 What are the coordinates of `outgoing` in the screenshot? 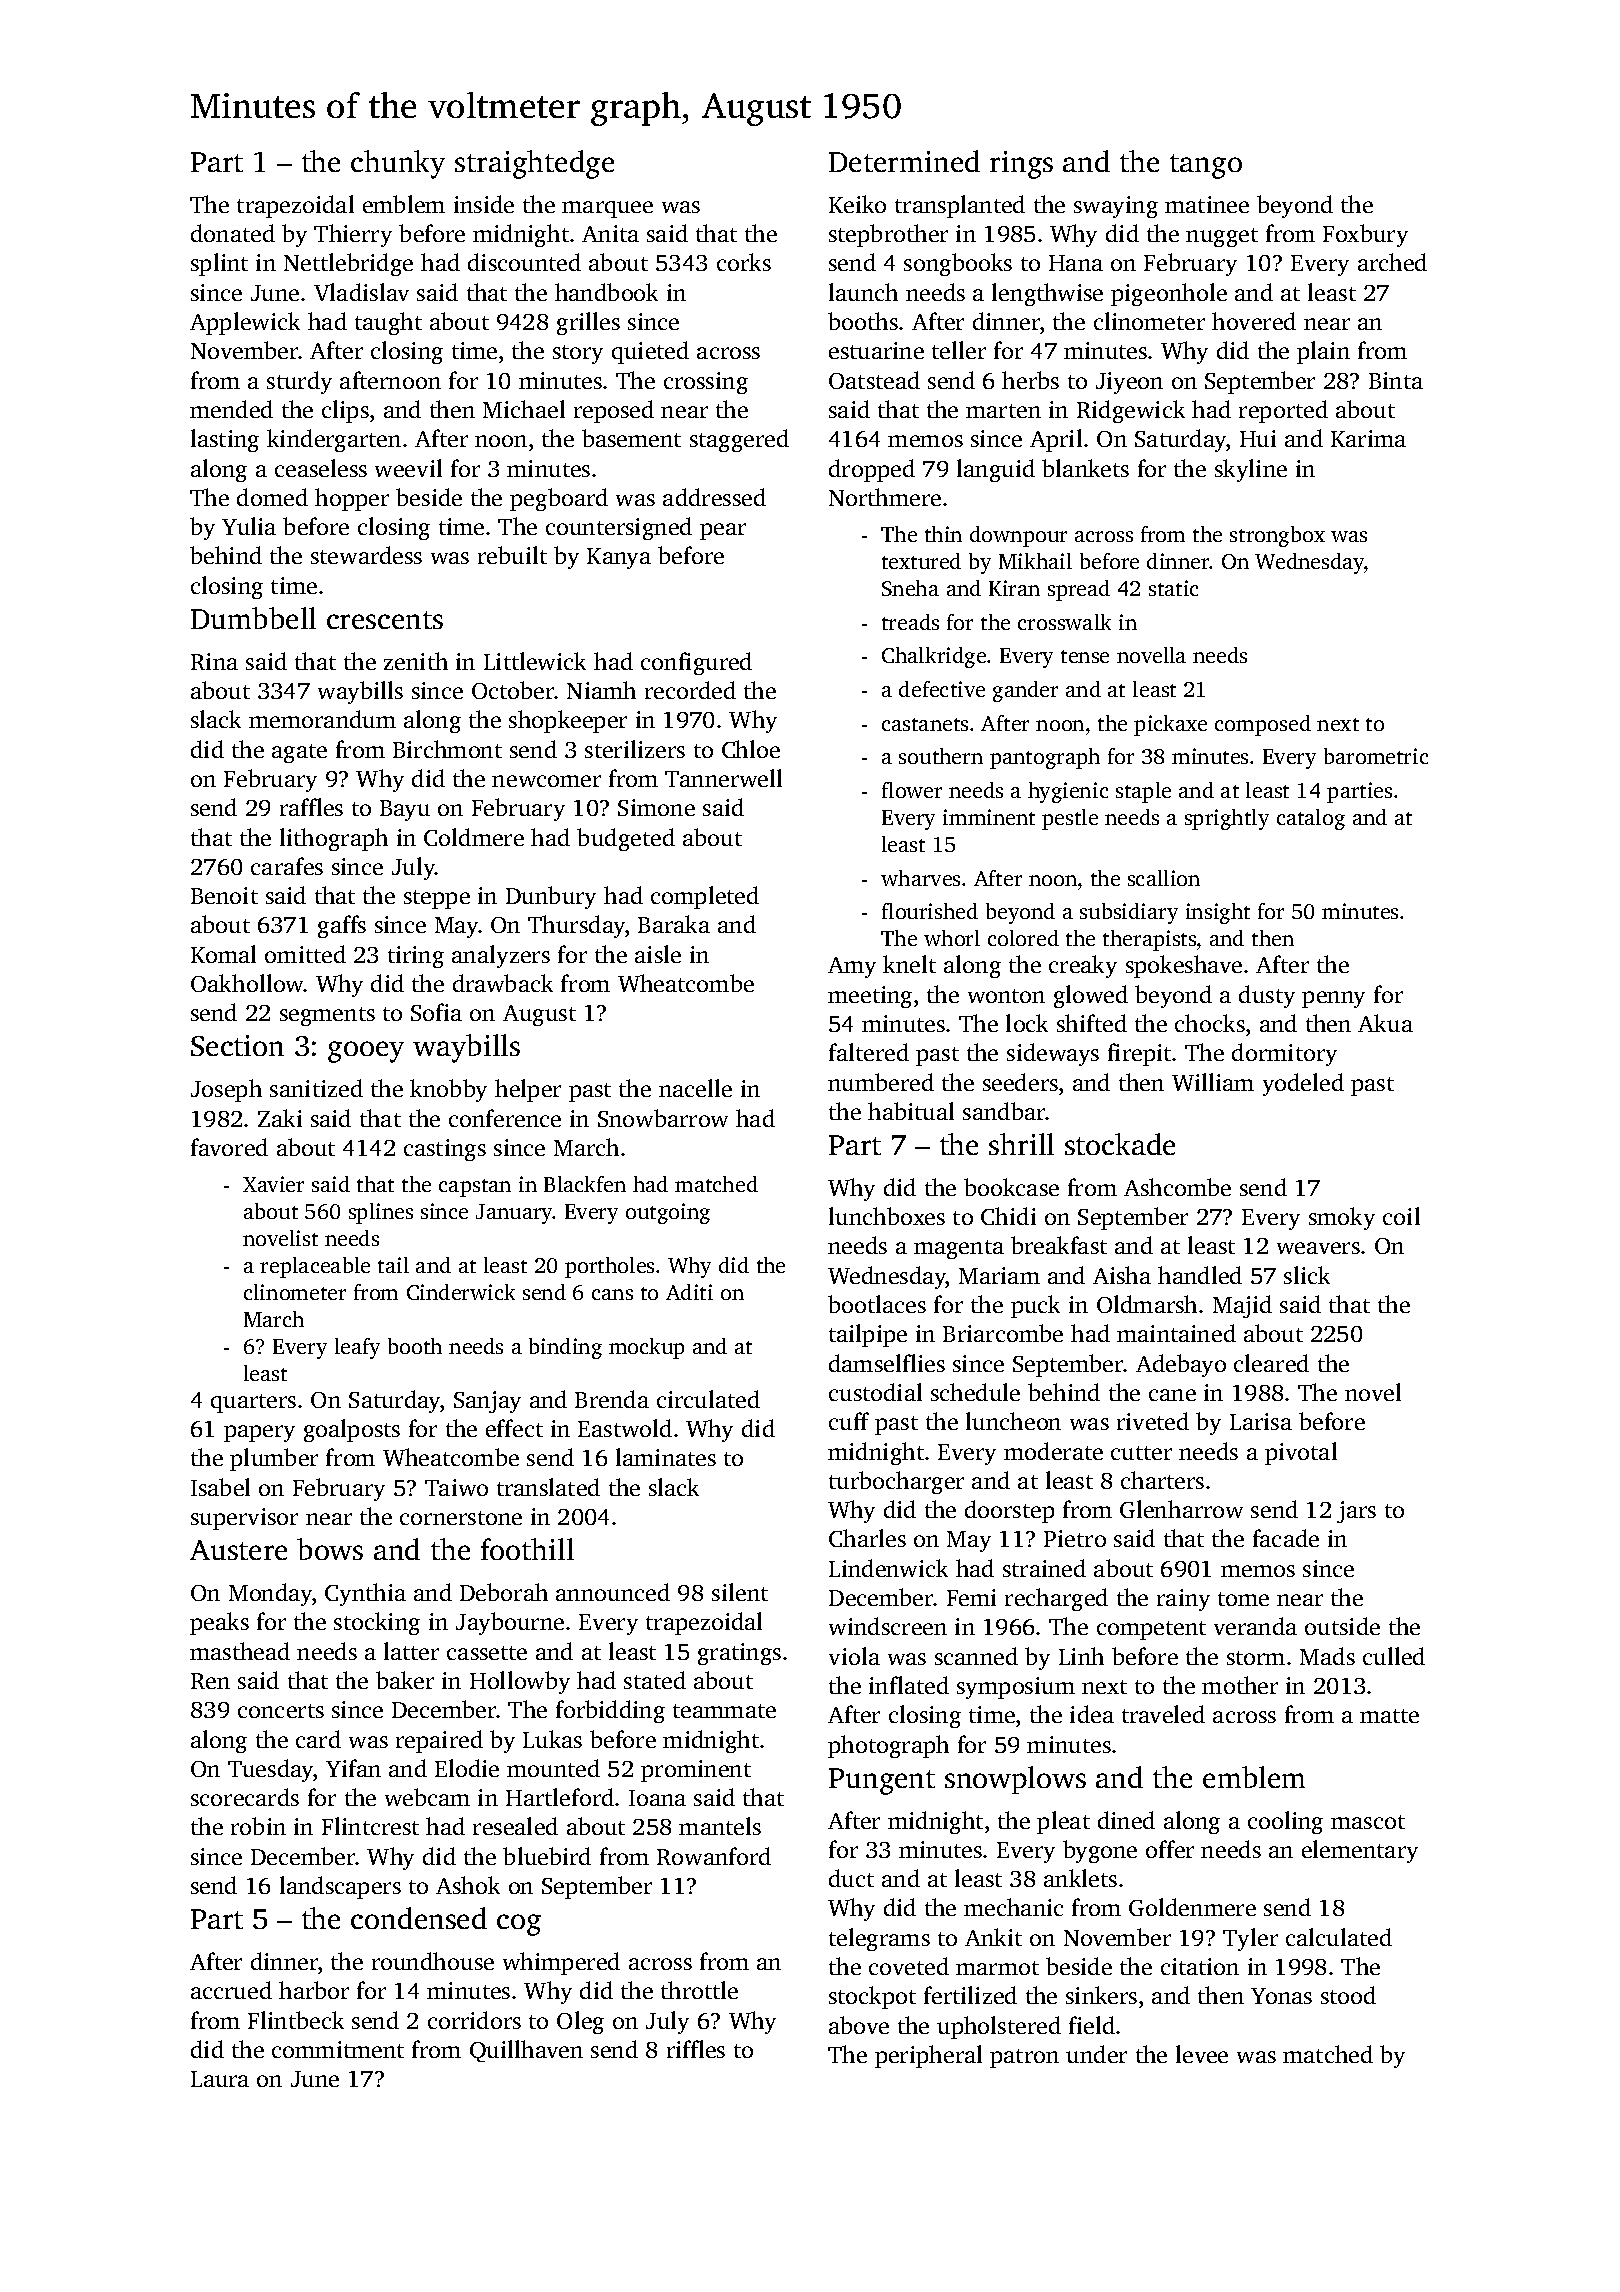 It's located at (668, 1213).
